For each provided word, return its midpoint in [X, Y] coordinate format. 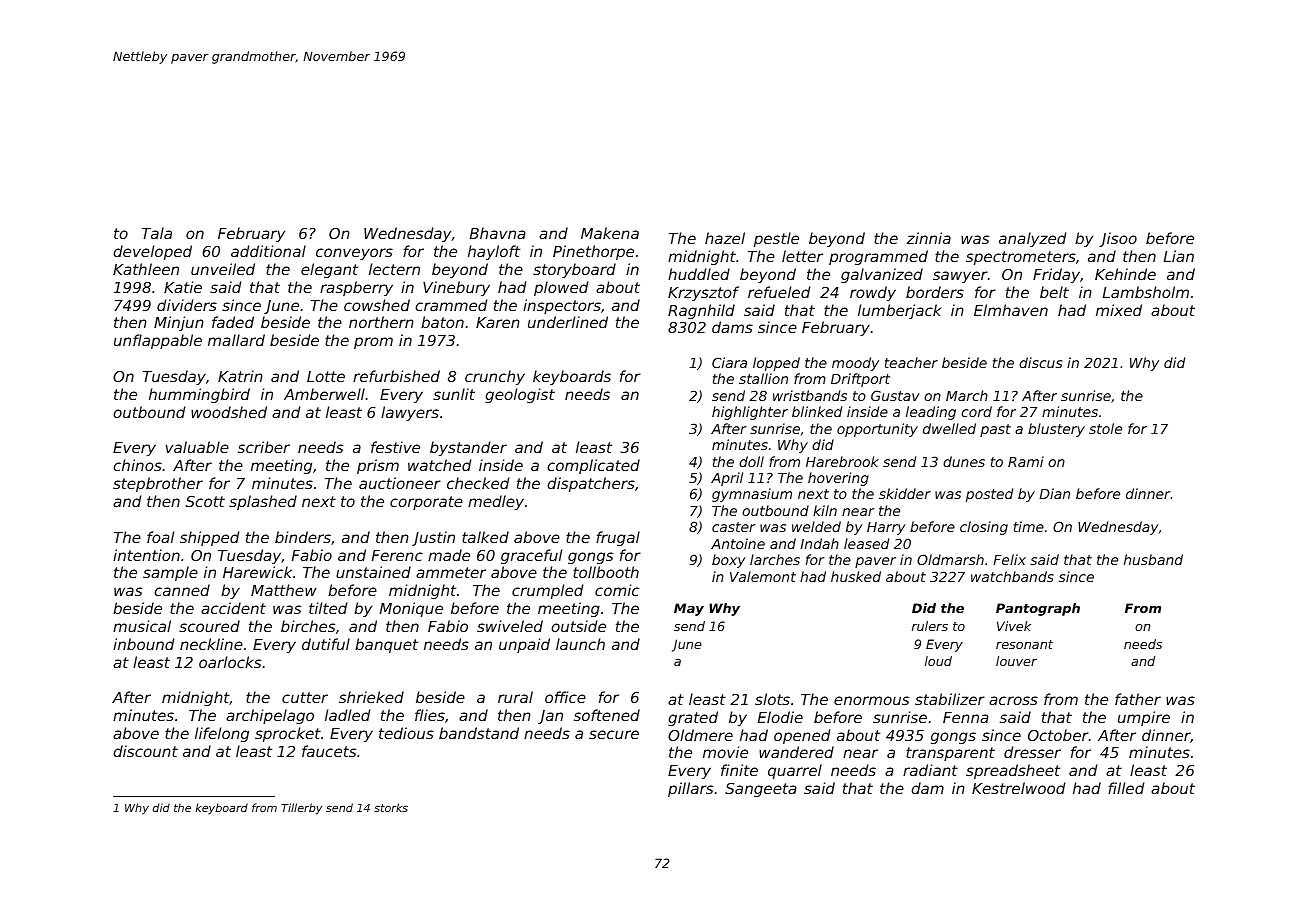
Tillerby [301, 809]
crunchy [495, 377]
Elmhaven [1011, 310]
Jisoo [1118, 239]
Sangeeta [760, 790]
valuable [197, 447]
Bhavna [497, 233]
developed [152, 252]
